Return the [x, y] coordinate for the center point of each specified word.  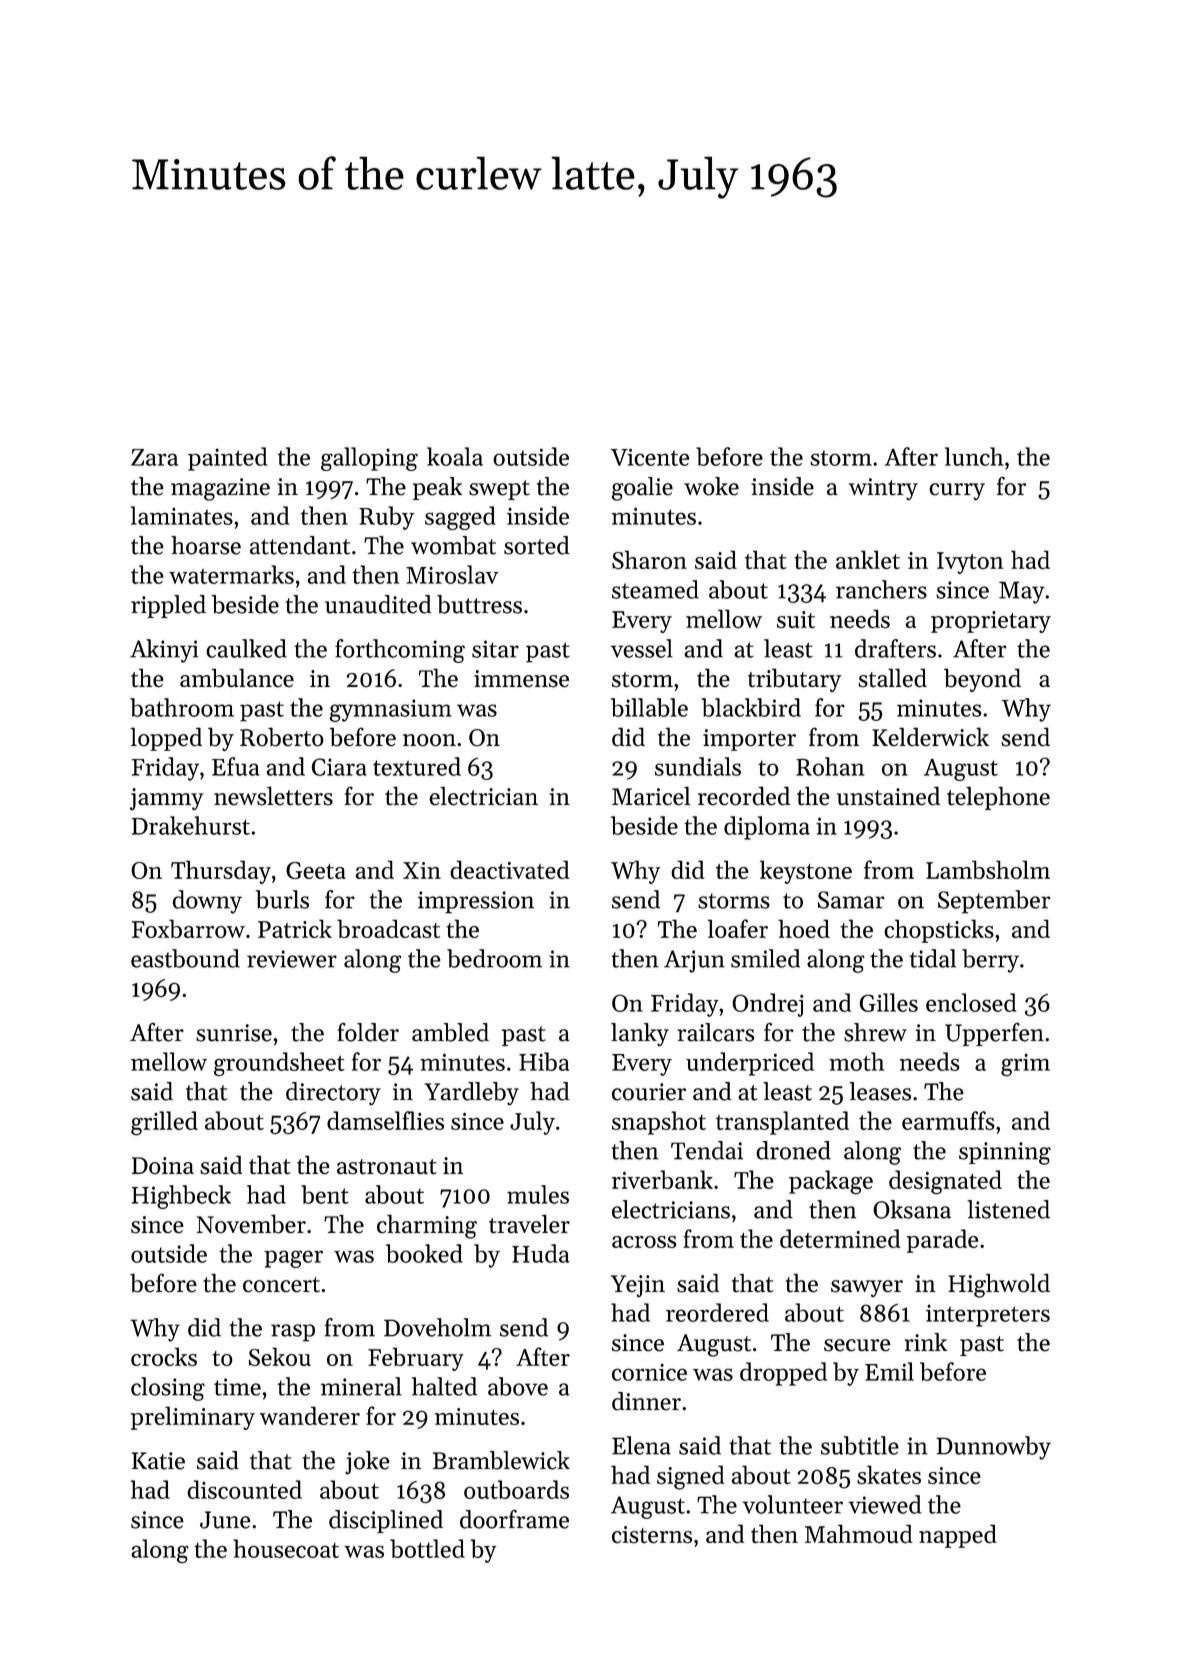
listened [1008, 1209]
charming [427, 1226]
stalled [892, 678]
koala [455, 456]
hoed [804, 928]
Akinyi [164, 651]
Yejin [638, 1286]
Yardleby [471, 1093]
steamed [655, 589]
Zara [154, 457]
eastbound [185, 958]
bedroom [494, 958]
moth [856, 1061]
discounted [244, 1489]
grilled [164, 1123]
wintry [883, 489]
